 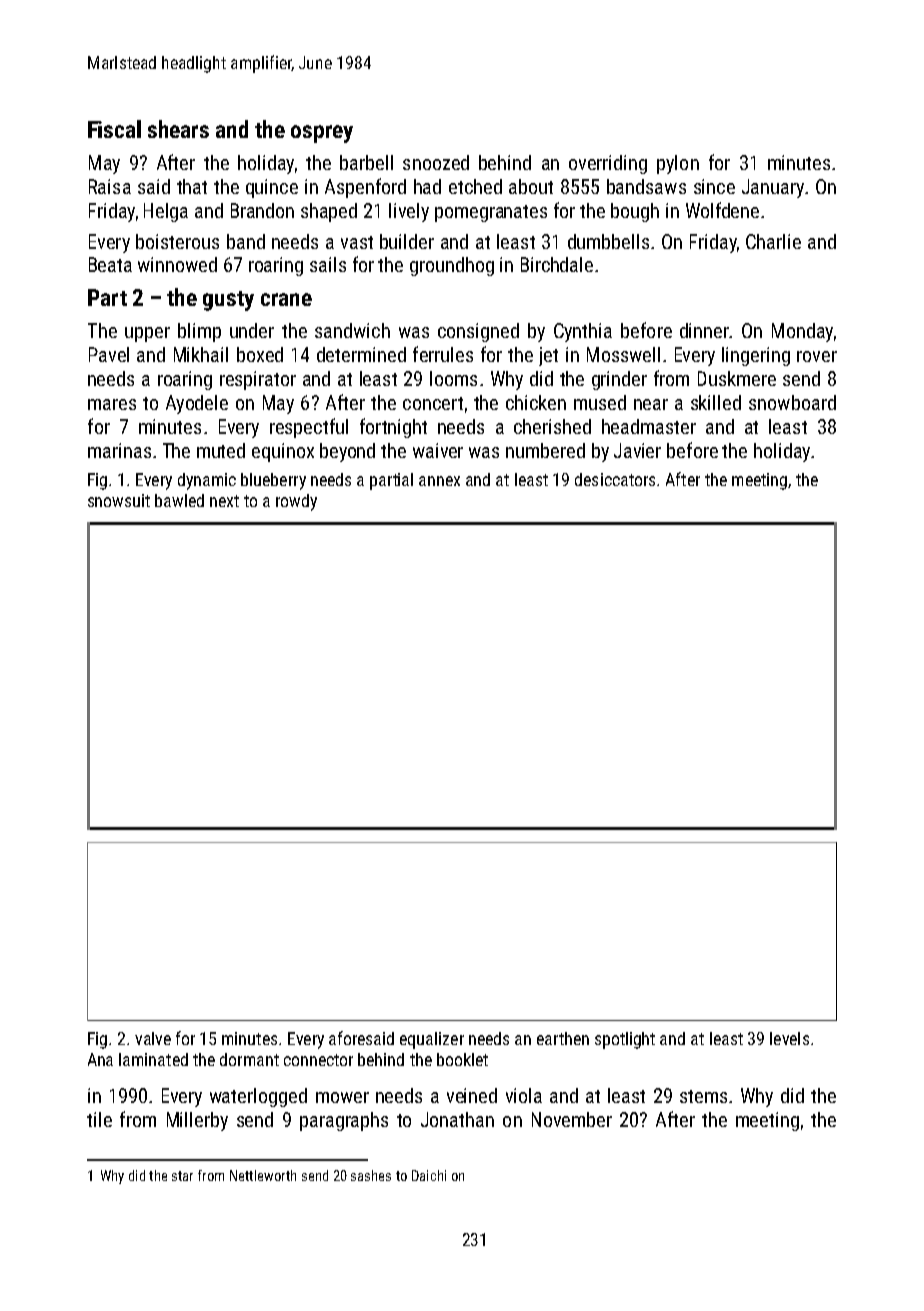 What do you see at coordinates (119, 450) in the image?
I see `marinas` at bounding box center [119, 450].
